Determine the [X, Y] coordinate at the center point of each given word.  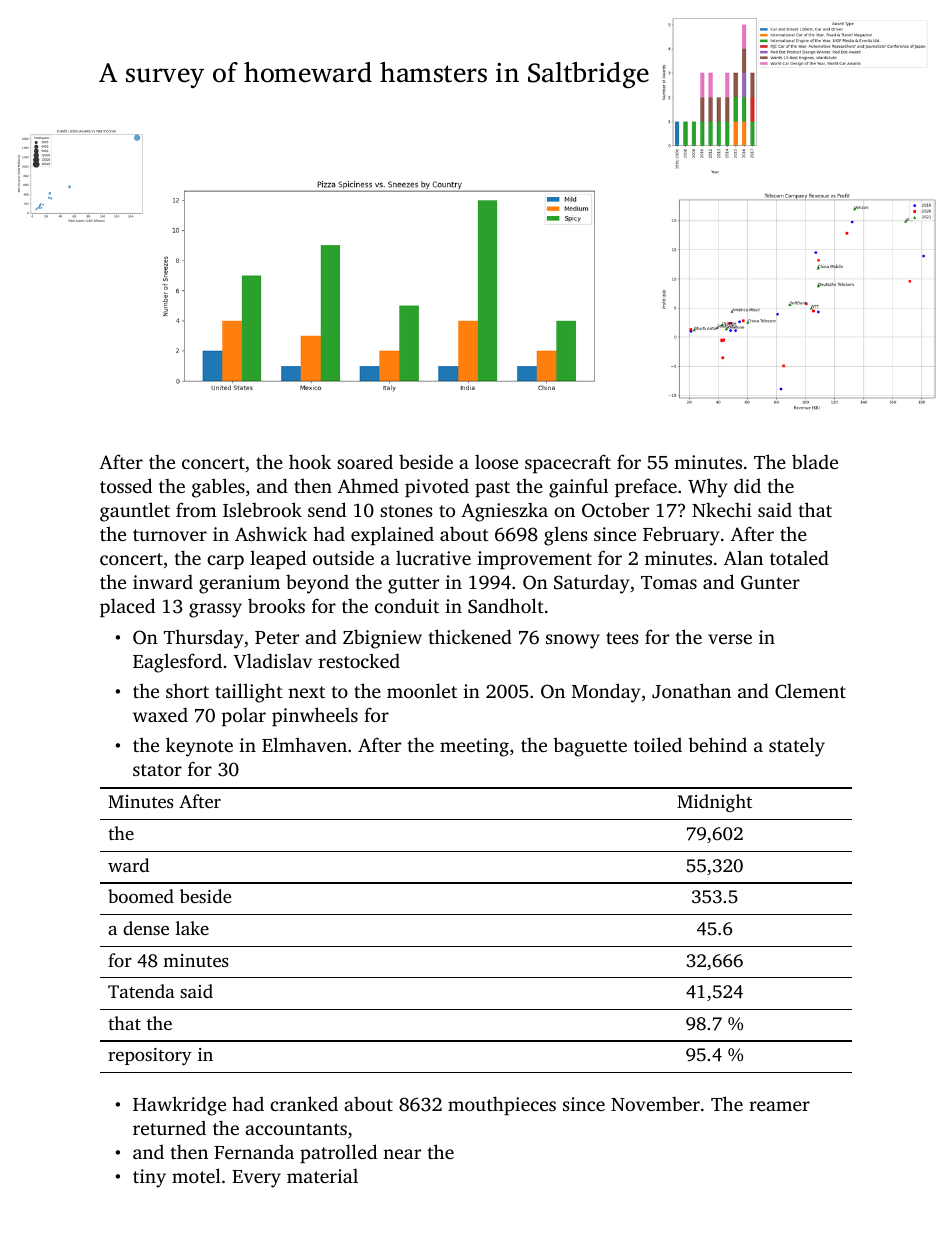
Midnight [714, 803]
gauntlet [135, 512]
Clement [810, 691]
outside [343, 557]
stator [157, 770]
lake [192, 928]
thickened [470, 636]
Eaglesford [177, 663]
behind [717, 744]
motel [196, 1175]
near [402, 1154]
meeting [474, 747]
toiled [658, 744]
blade [815, 461]
